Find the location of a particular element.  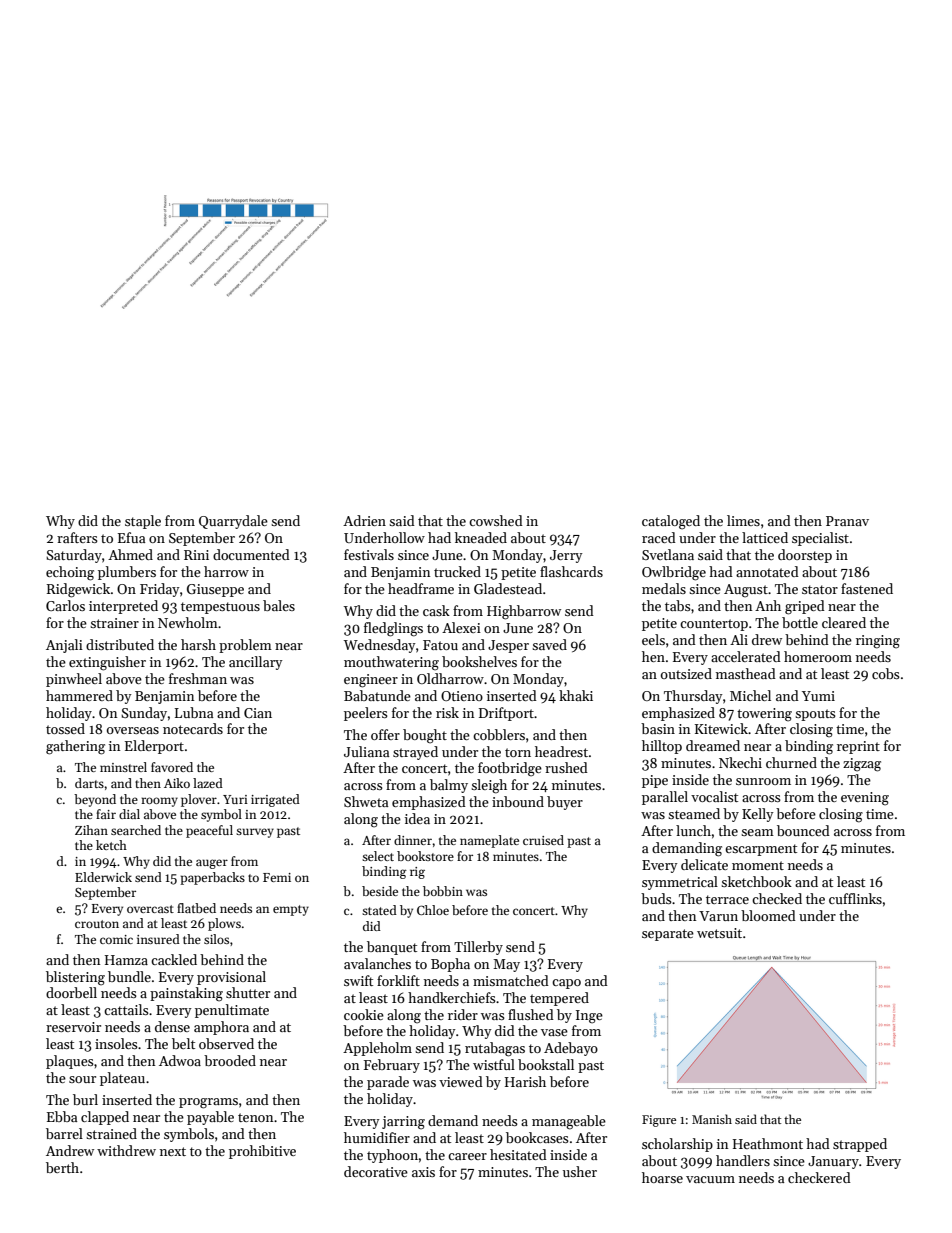

delicate is located at coordinates (704, 864).
